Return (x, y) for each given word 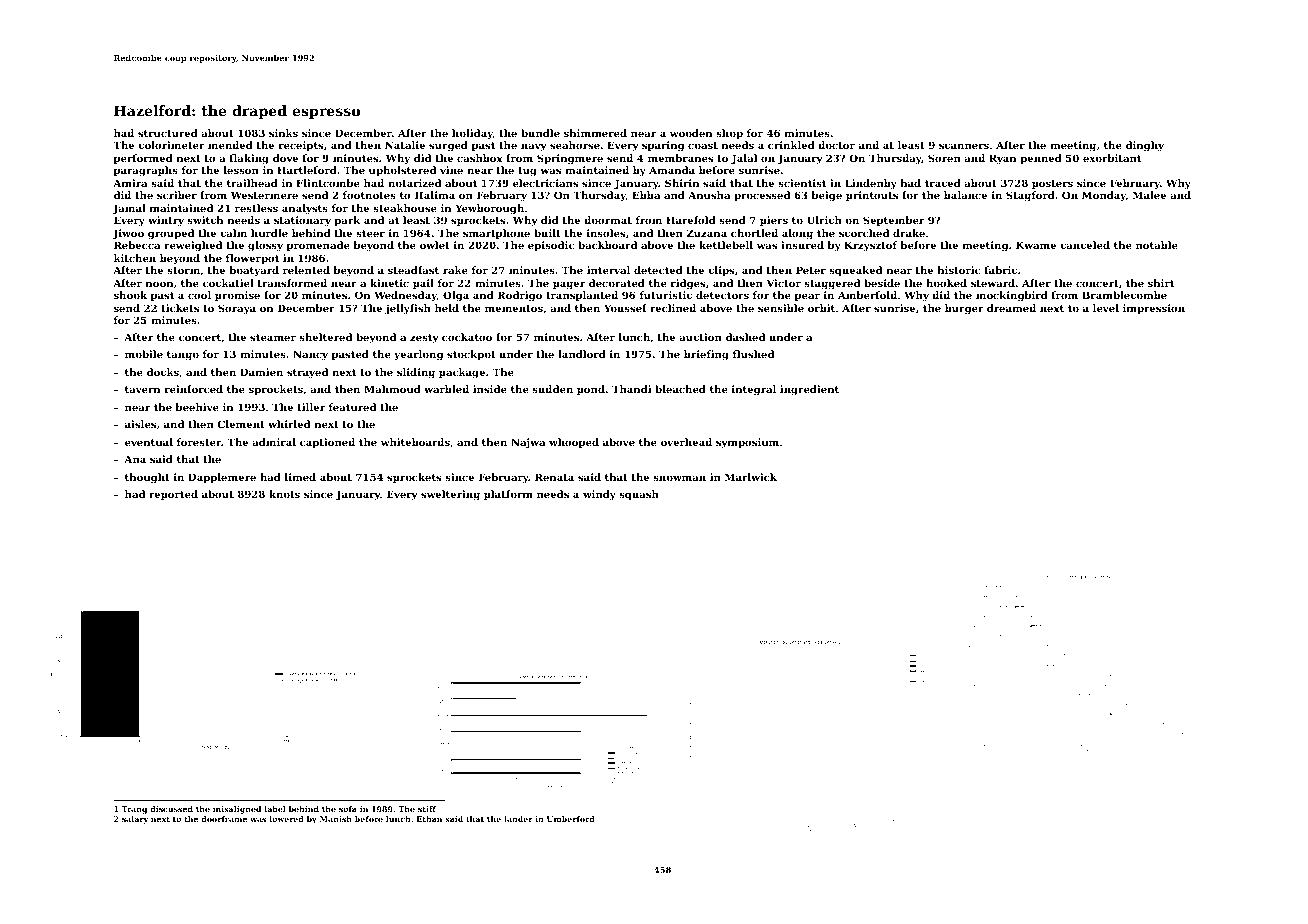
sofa (348, 809)
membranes (680, 158)
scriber (177, 195)
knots (284, 494)
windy (599, 495)
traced (943, 183)
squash (639, 495)
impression (1154, 309)
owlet (435, 245)
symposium (747, 443)
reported (173, 495)
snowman (679, 478)
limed (300, 477)
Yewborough (489, 209)
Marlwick (751, 477)
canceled (1085, 245)
